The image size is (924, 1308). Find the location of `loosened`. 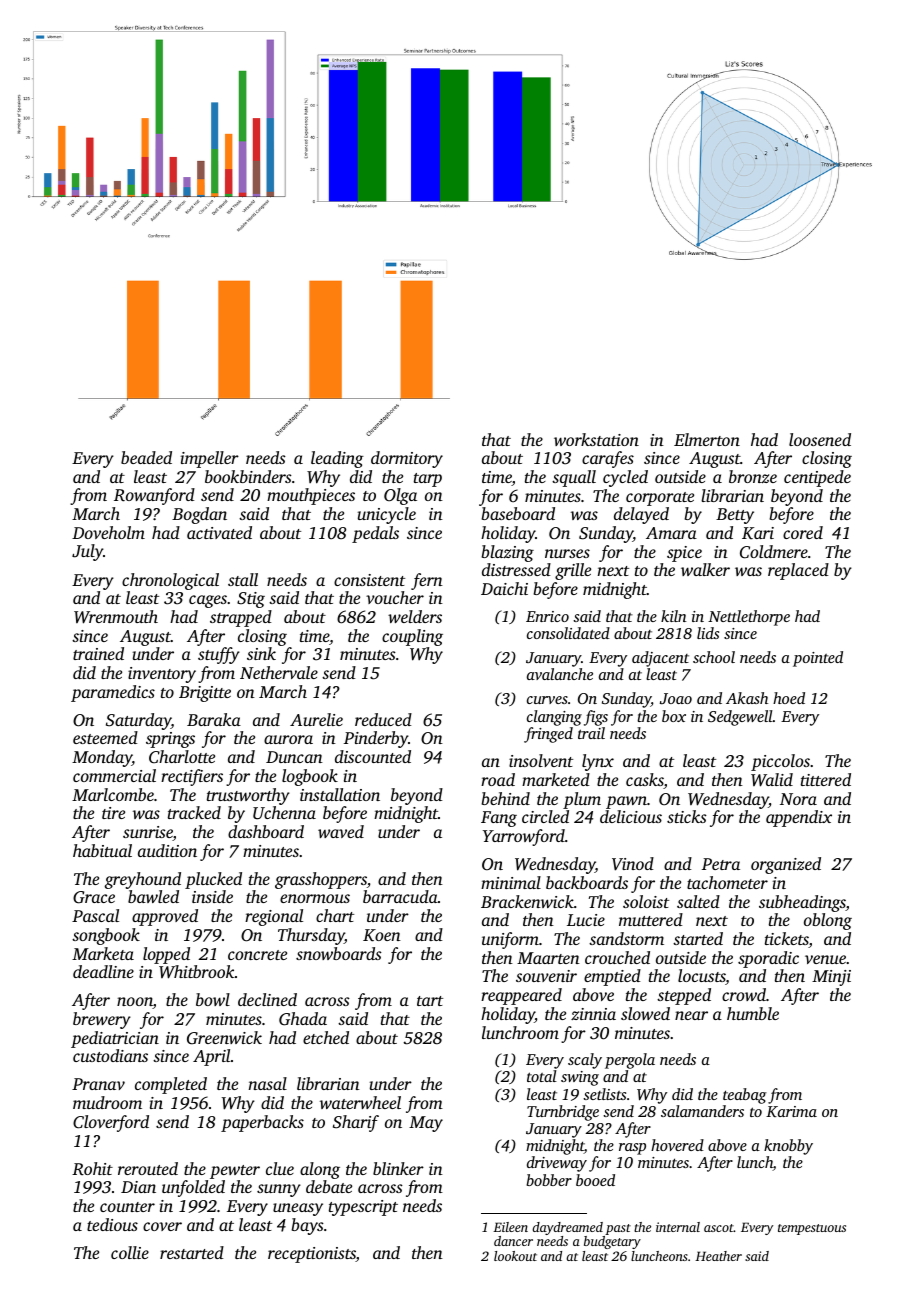

loosened is located at coordinates (820, 439).
